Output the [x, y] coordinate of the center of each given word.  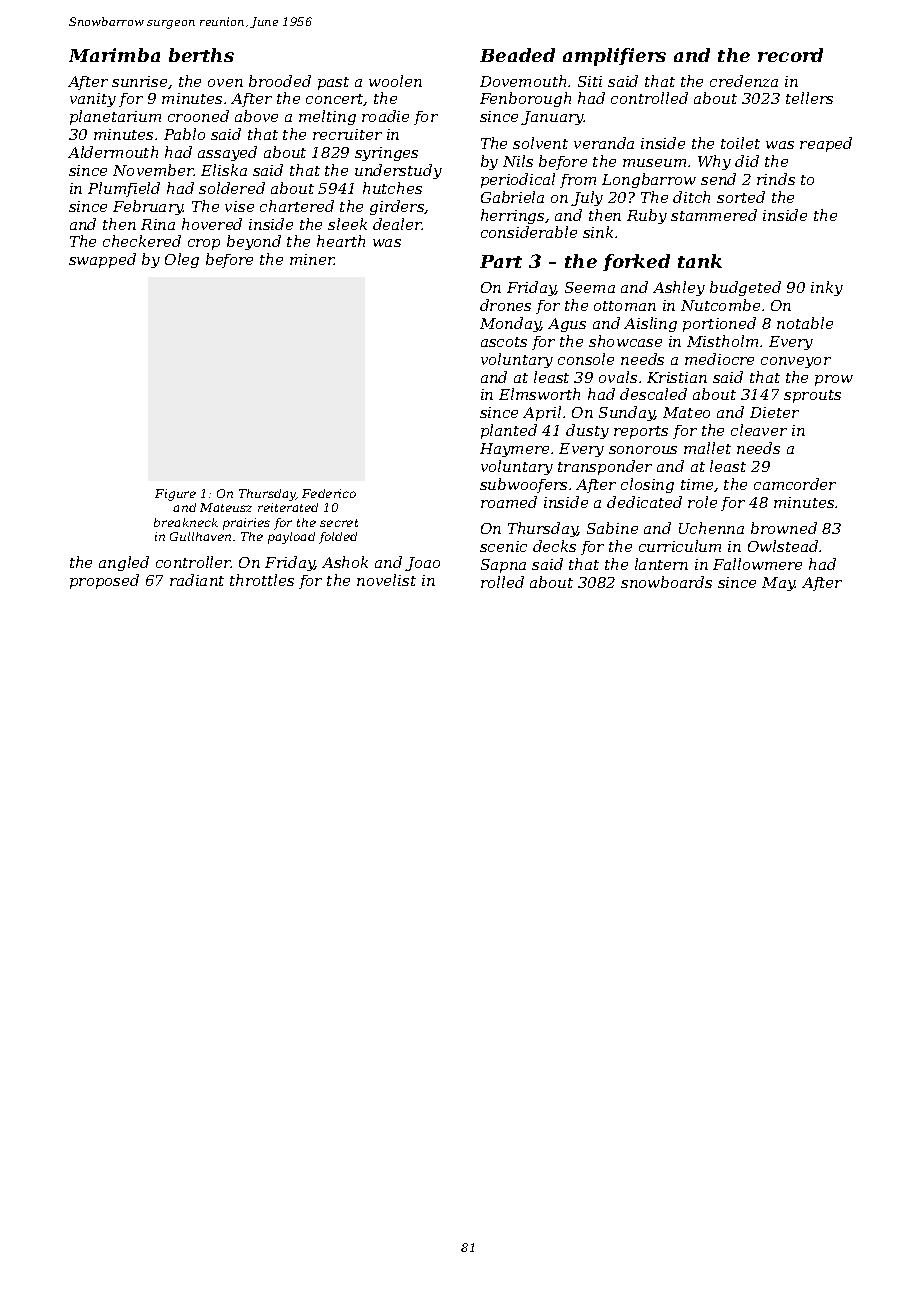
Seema [590, 287]
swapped [102, 260]
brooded [280, 81]
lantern [661, 564]
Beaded [517, 55]
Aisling [650, 324]
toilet [740, 143]
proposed [104, 581]
